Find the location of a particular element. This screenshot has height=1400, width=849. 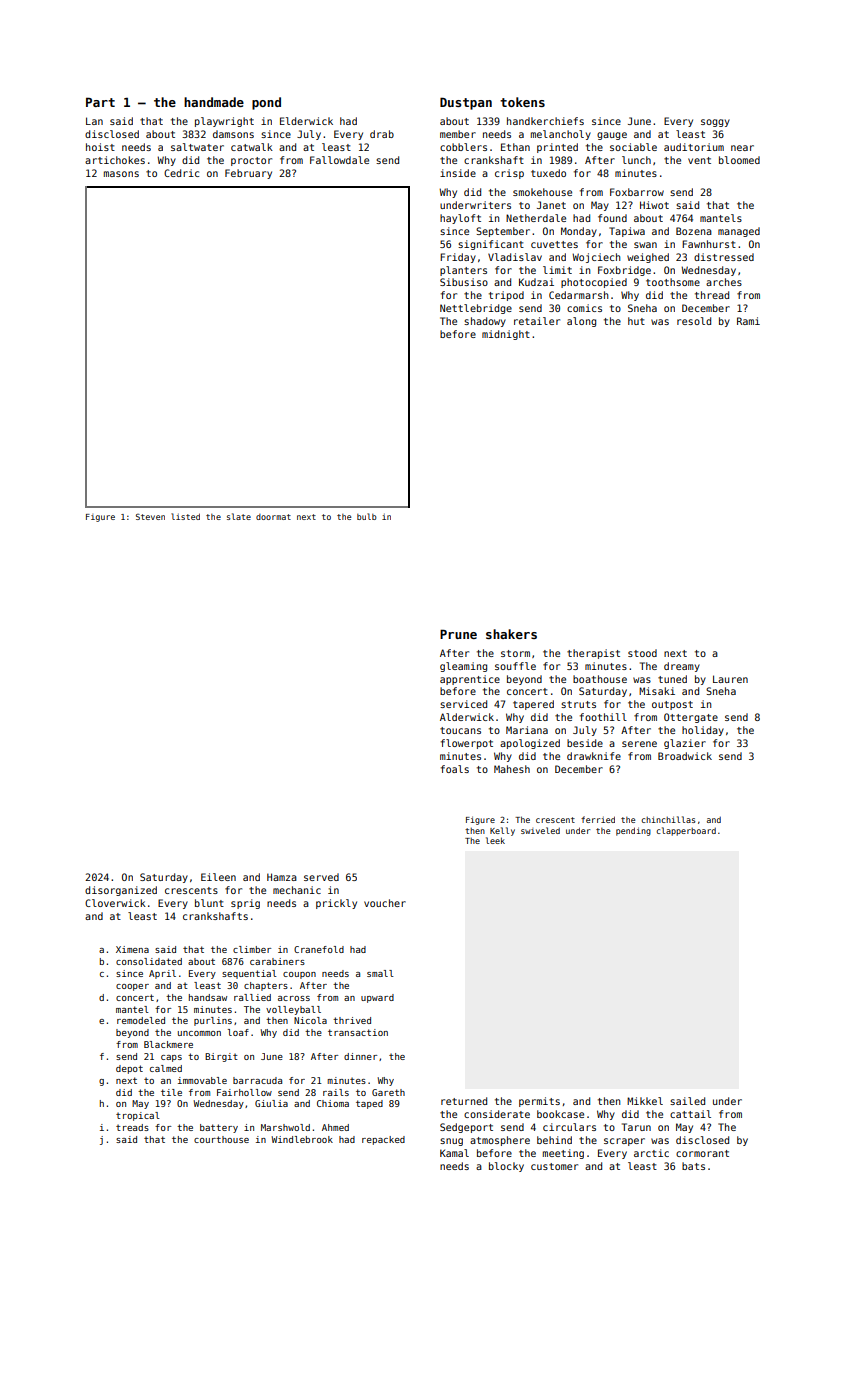

foals is located at coordinates (455, 769).
